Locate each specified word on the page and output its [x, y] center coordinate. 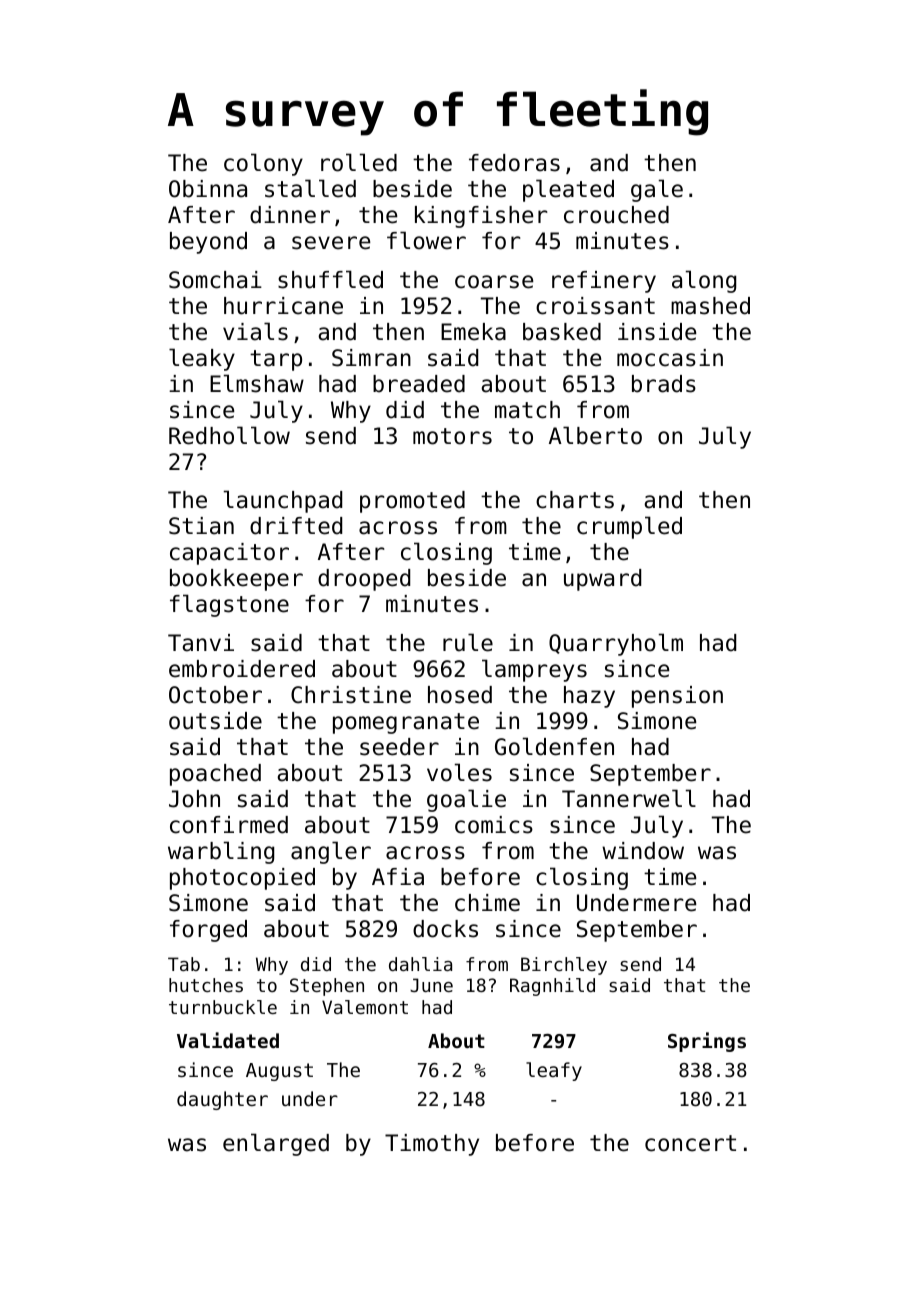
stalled [310, 188]
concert [690, 1143]
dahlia [420, 964]
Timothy [432, 1145]
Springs [707, 1042]
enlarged [276, 1144]
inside [657, 332]
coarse [494, 282]
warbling [221, 852]
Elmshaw [257, 383]
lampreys [534, 670]
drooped [364, 580]
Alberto [595, 435]
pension [677, 697]
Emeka [473, 332]
